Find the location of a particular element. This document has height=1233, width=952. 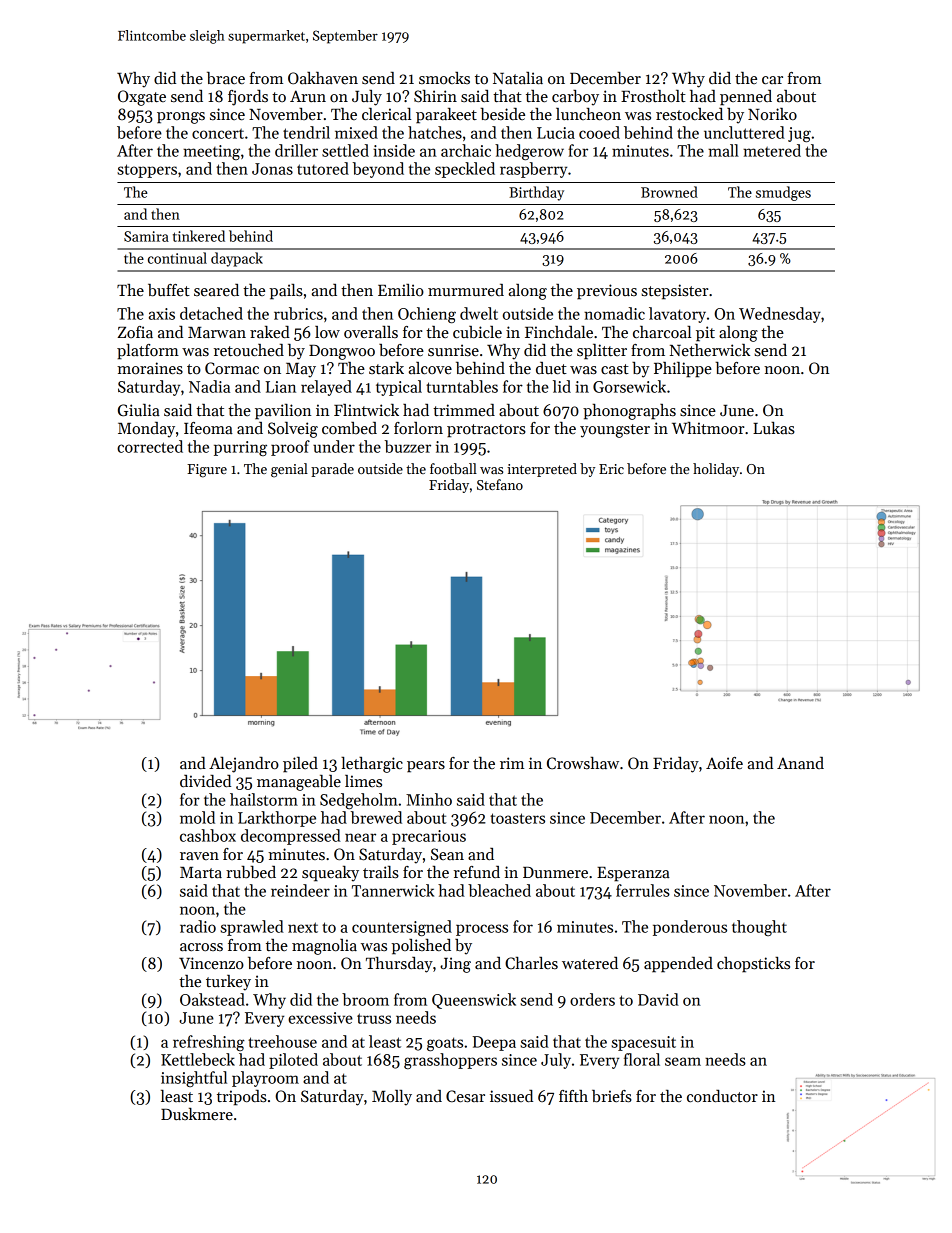

Oakhaven is located at coordinates (323, 78).
